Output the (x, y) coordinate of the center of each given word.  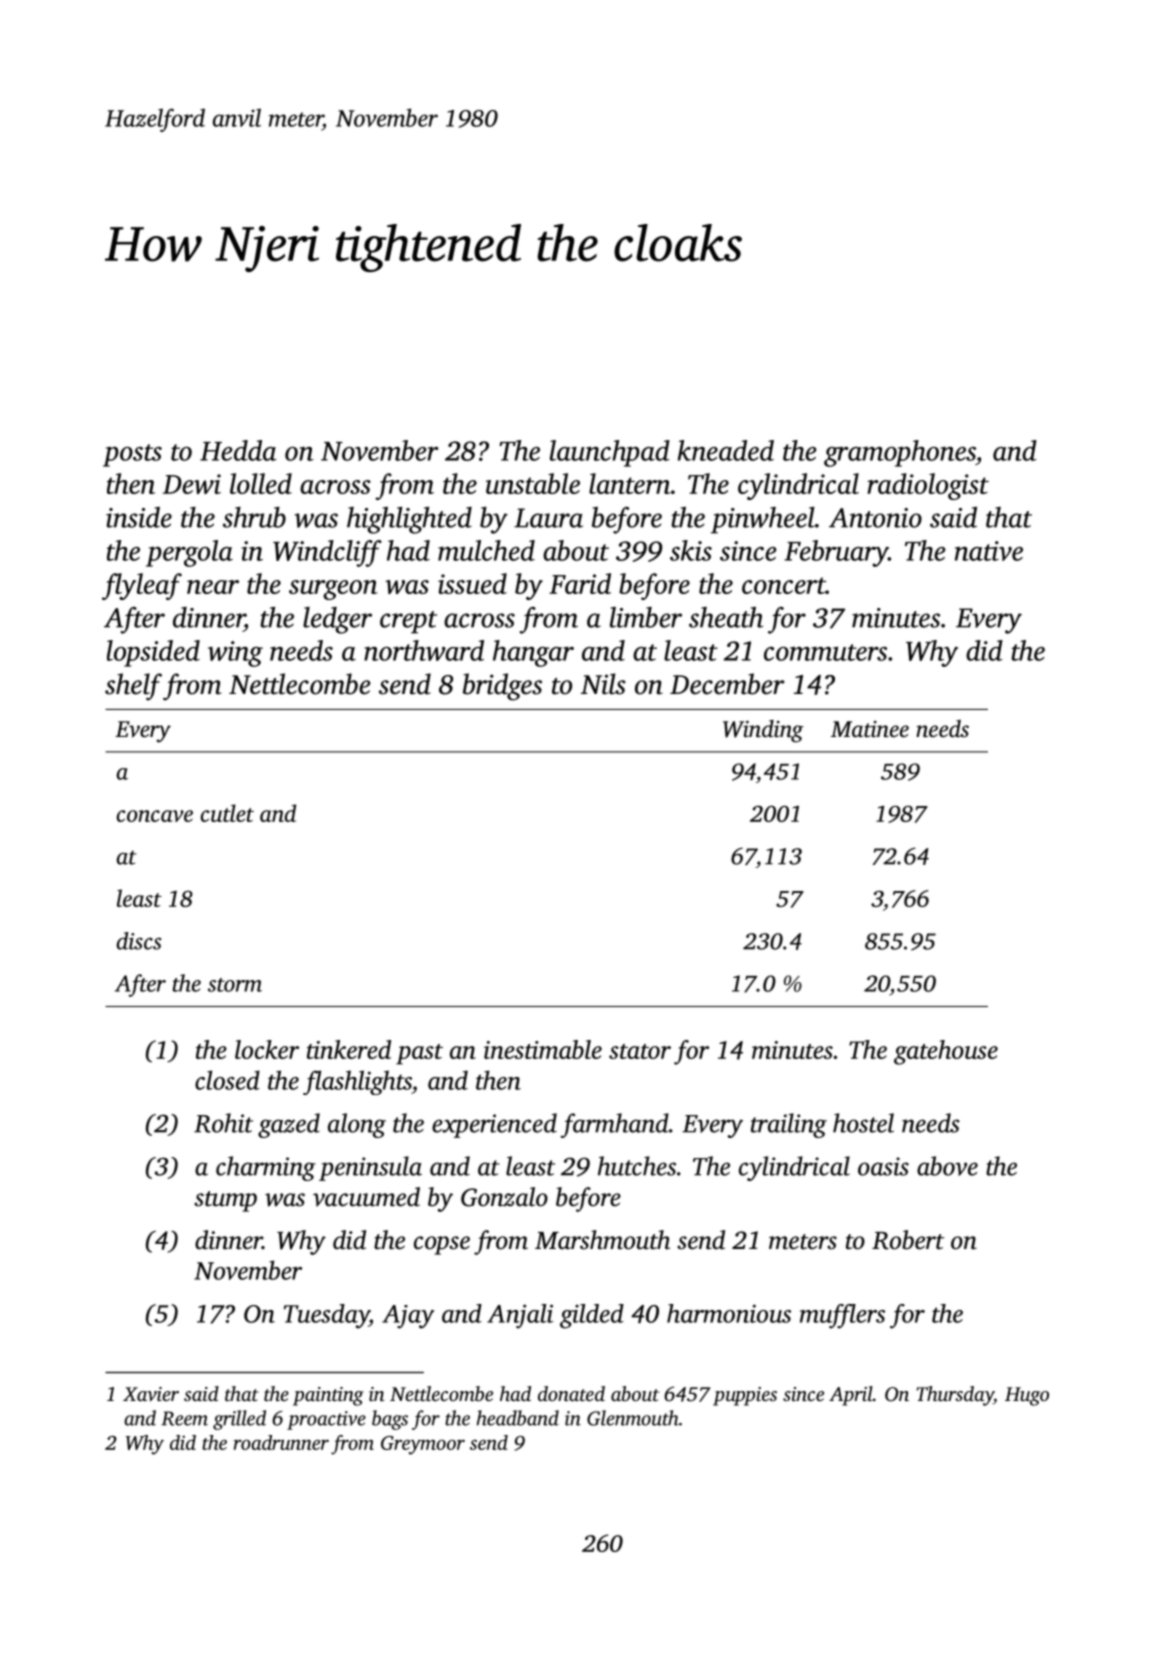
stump (225, 1201)
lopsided (153, 653)
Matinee (870, 729)
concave (155, 816)
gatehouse (946, 1052)
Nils (603, 684)
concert (784, 585)
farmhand (615, 1125)
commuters (825, 652)
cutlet (227, 813)
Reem (184, 1418)
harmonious (729, 1313)
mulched (486, 550)
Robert (908, 1240)
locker (267, 1049)
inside (139, 517)
